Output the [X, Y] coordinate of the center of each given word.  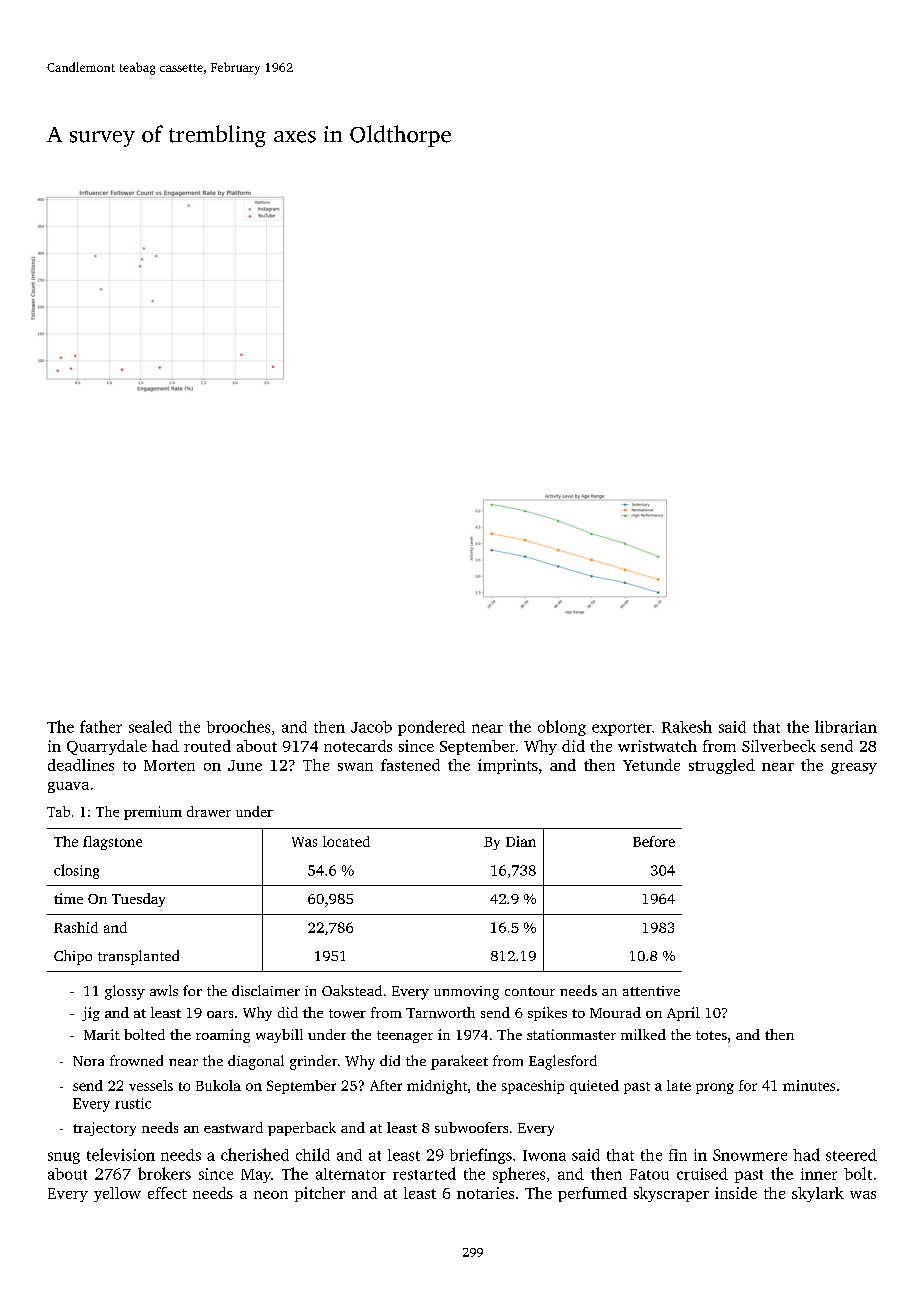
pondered [431, 728]
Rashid [76, 927]
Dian [521, 841]
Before [654, 841]
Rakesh [687, 726]
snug [64, 1158]
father [101, 726]
